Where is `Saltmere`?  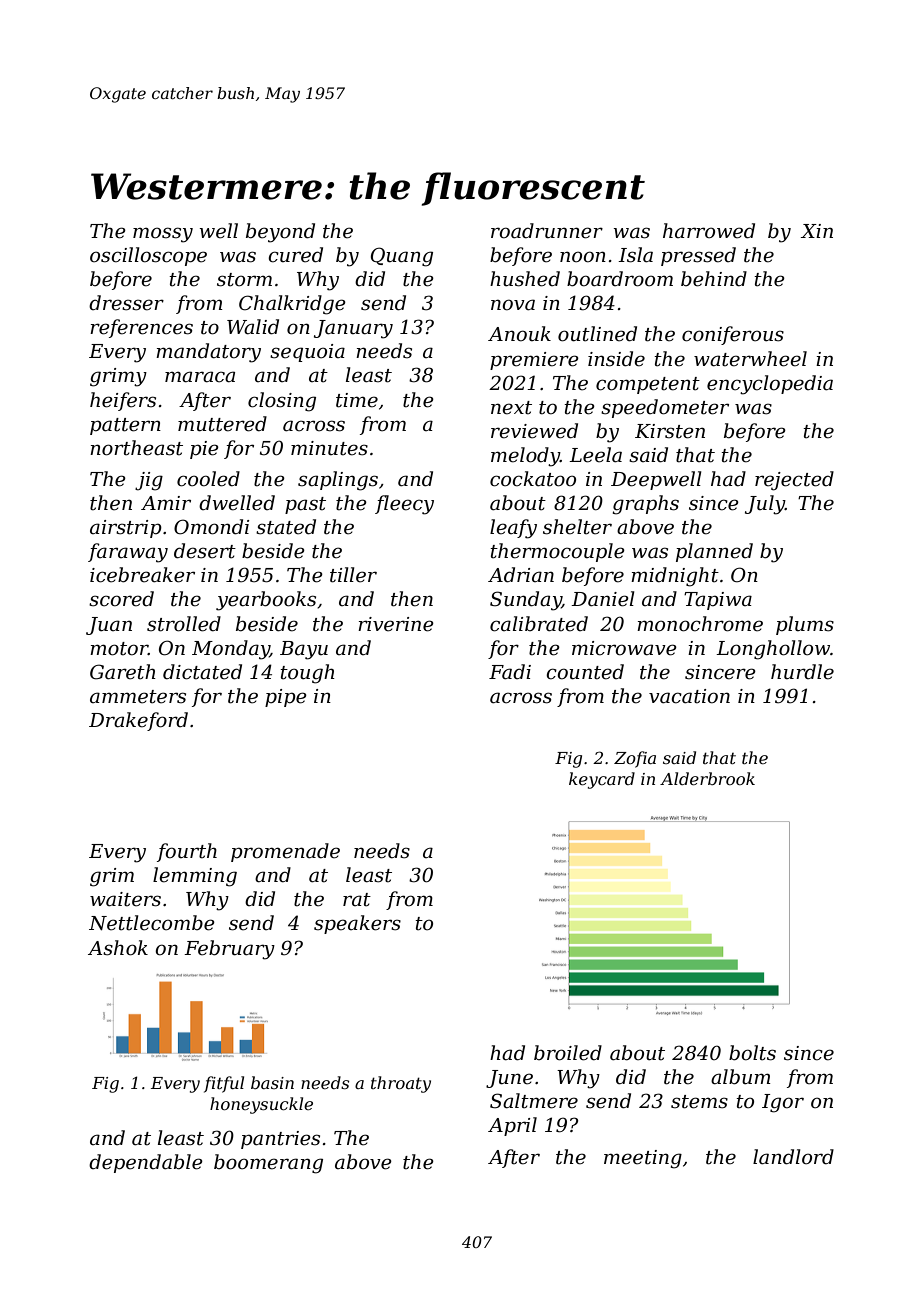
Saltmere is located at coordinates (534, 1101).
